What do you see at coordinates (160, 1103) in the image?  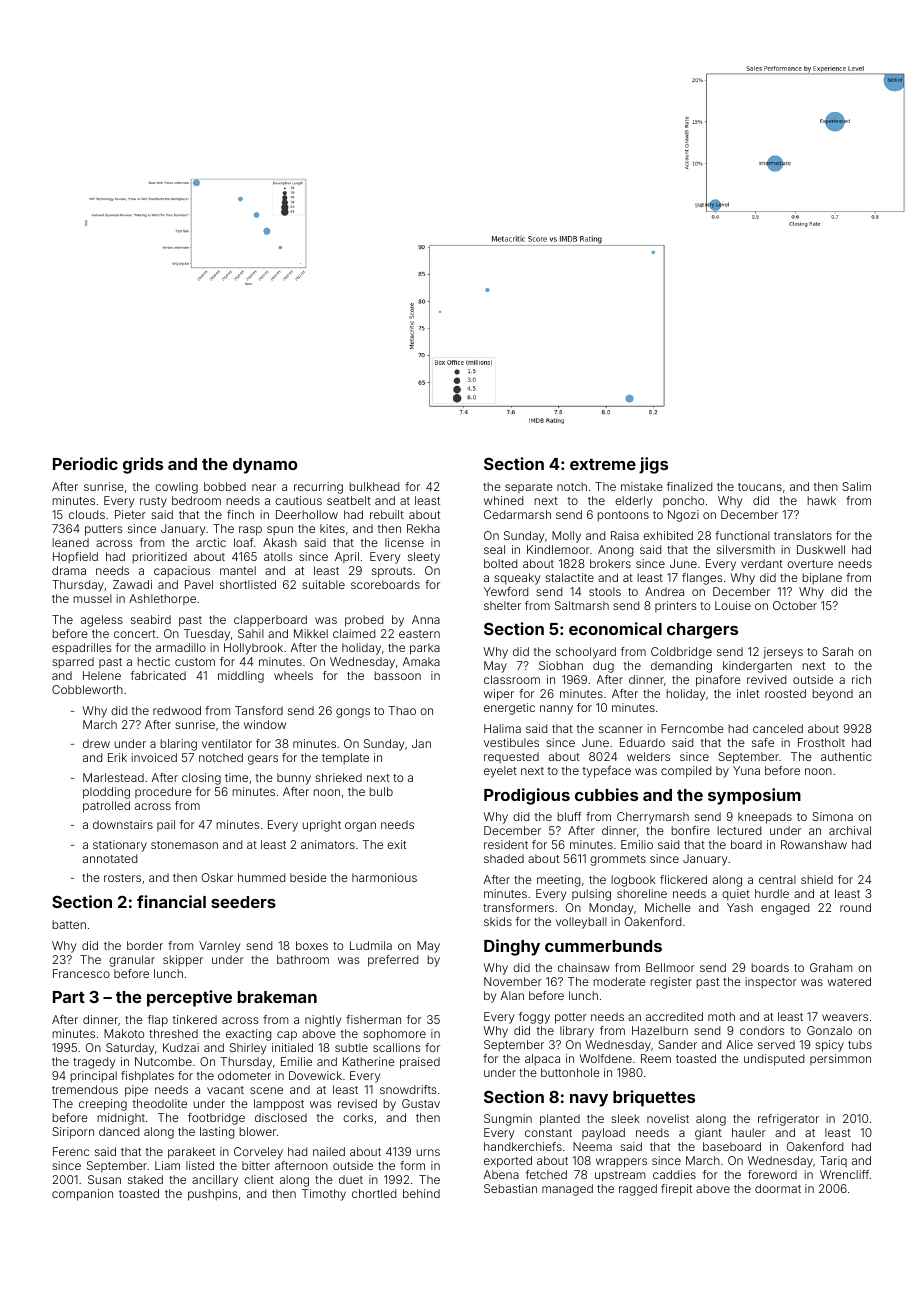 I see `theodolite` at bounding box center [160, 1103].
